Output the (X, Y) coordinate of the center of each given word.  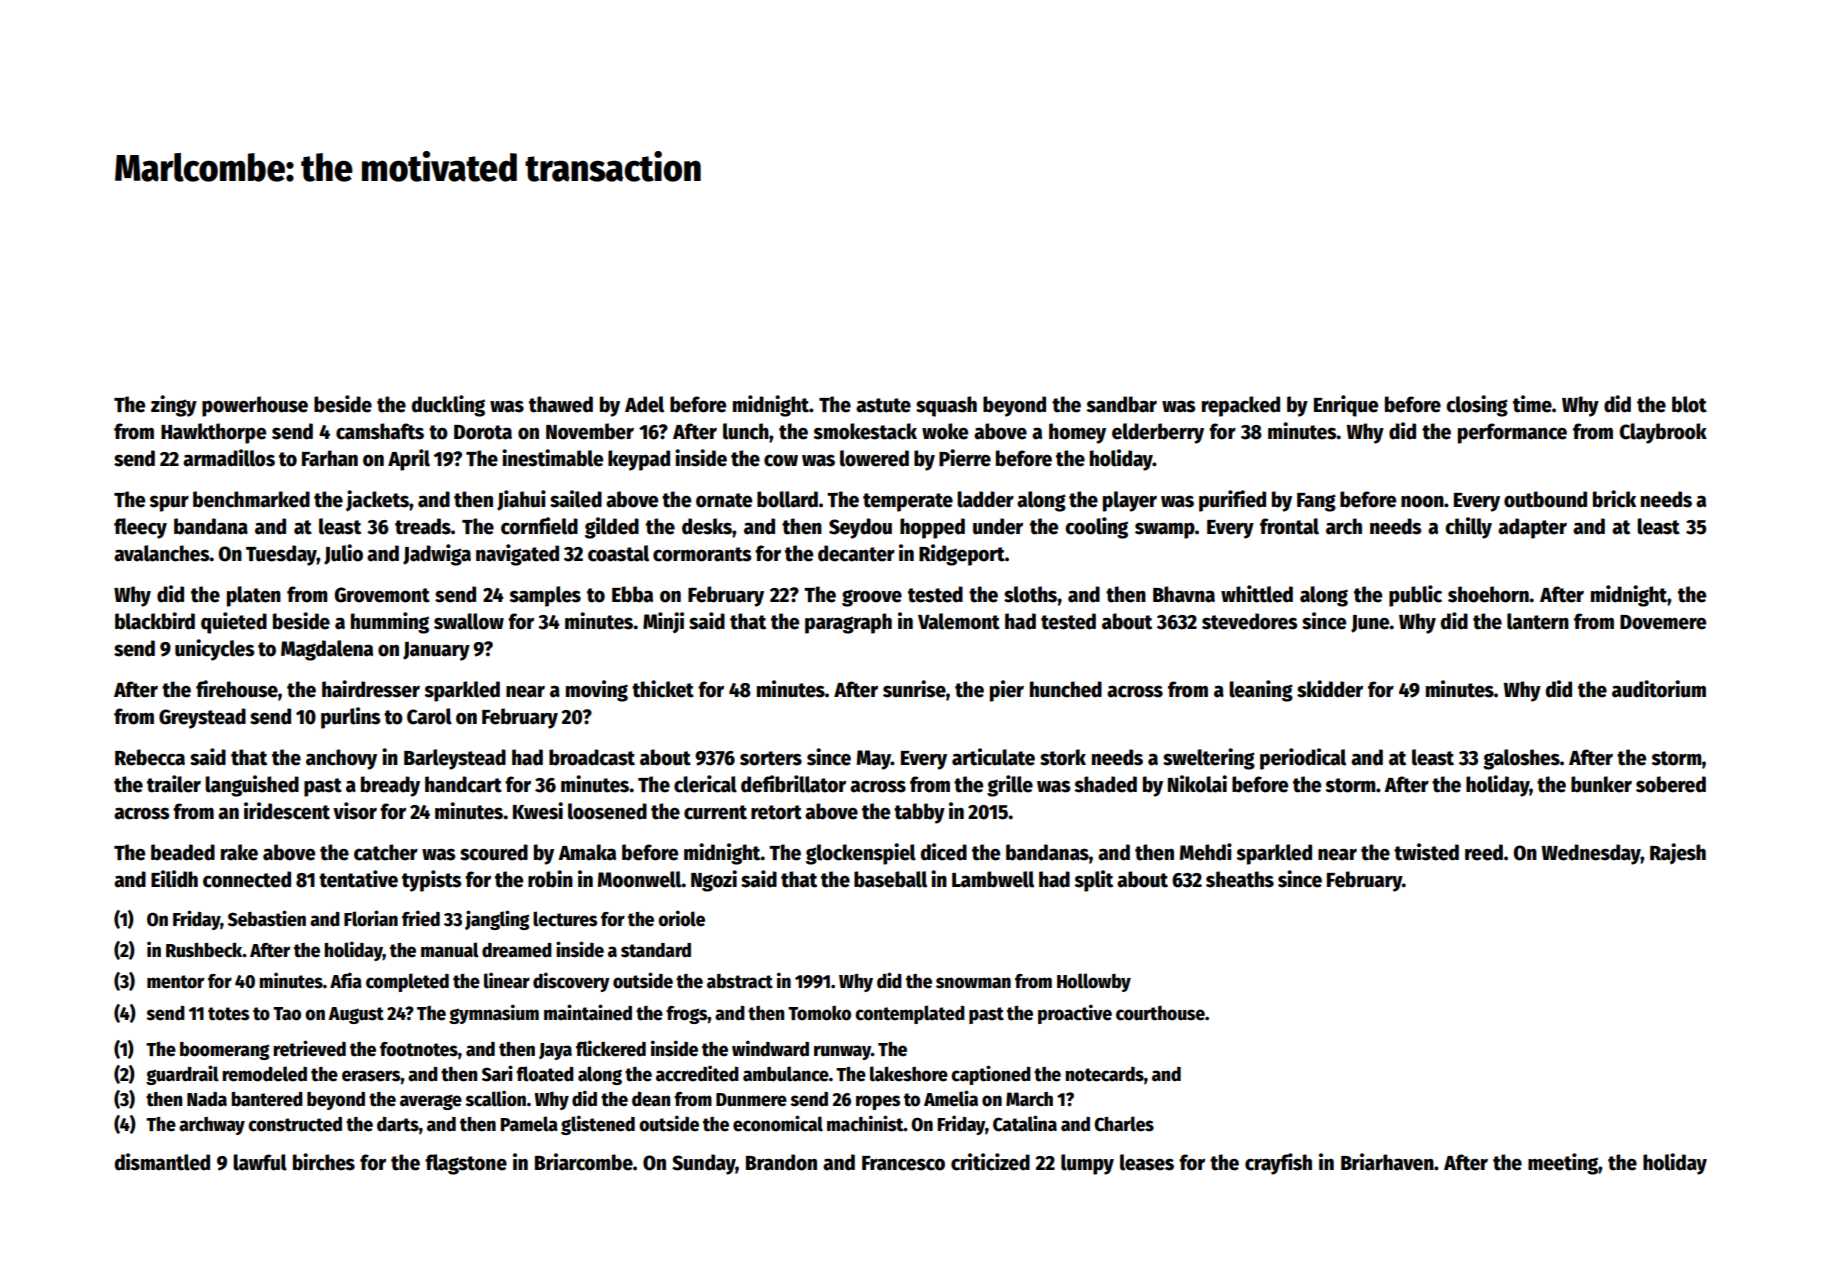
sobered (1671, 784)
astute (883, 405)
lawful (260, 1162)
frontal (1289, 526)
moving (597, 691)
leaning (1261, 691)
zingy (174, 406)
